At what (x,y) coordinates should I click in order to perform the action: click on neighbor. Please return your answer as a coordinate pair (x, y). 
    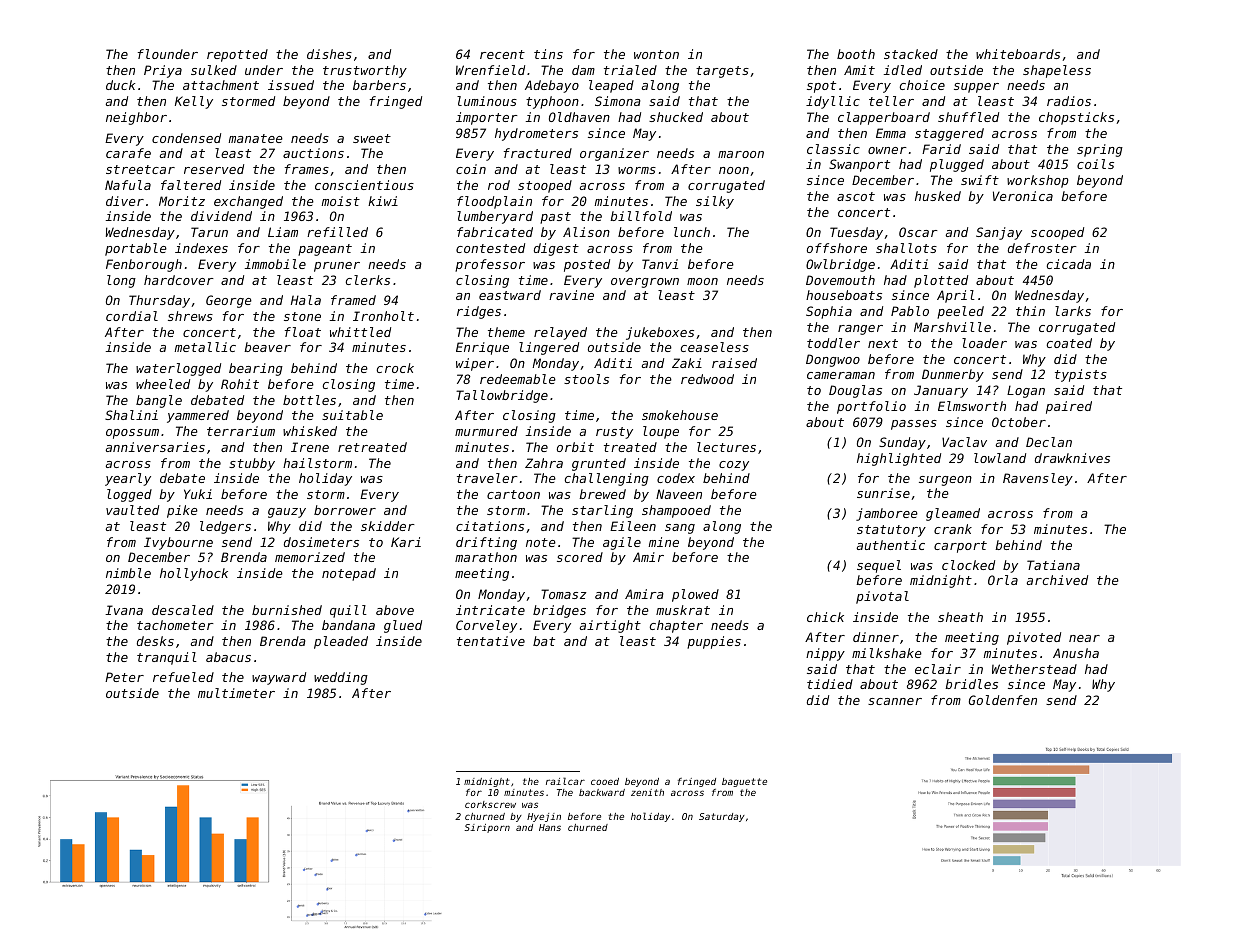
    Looking at the image, I should click on (136, 118).
